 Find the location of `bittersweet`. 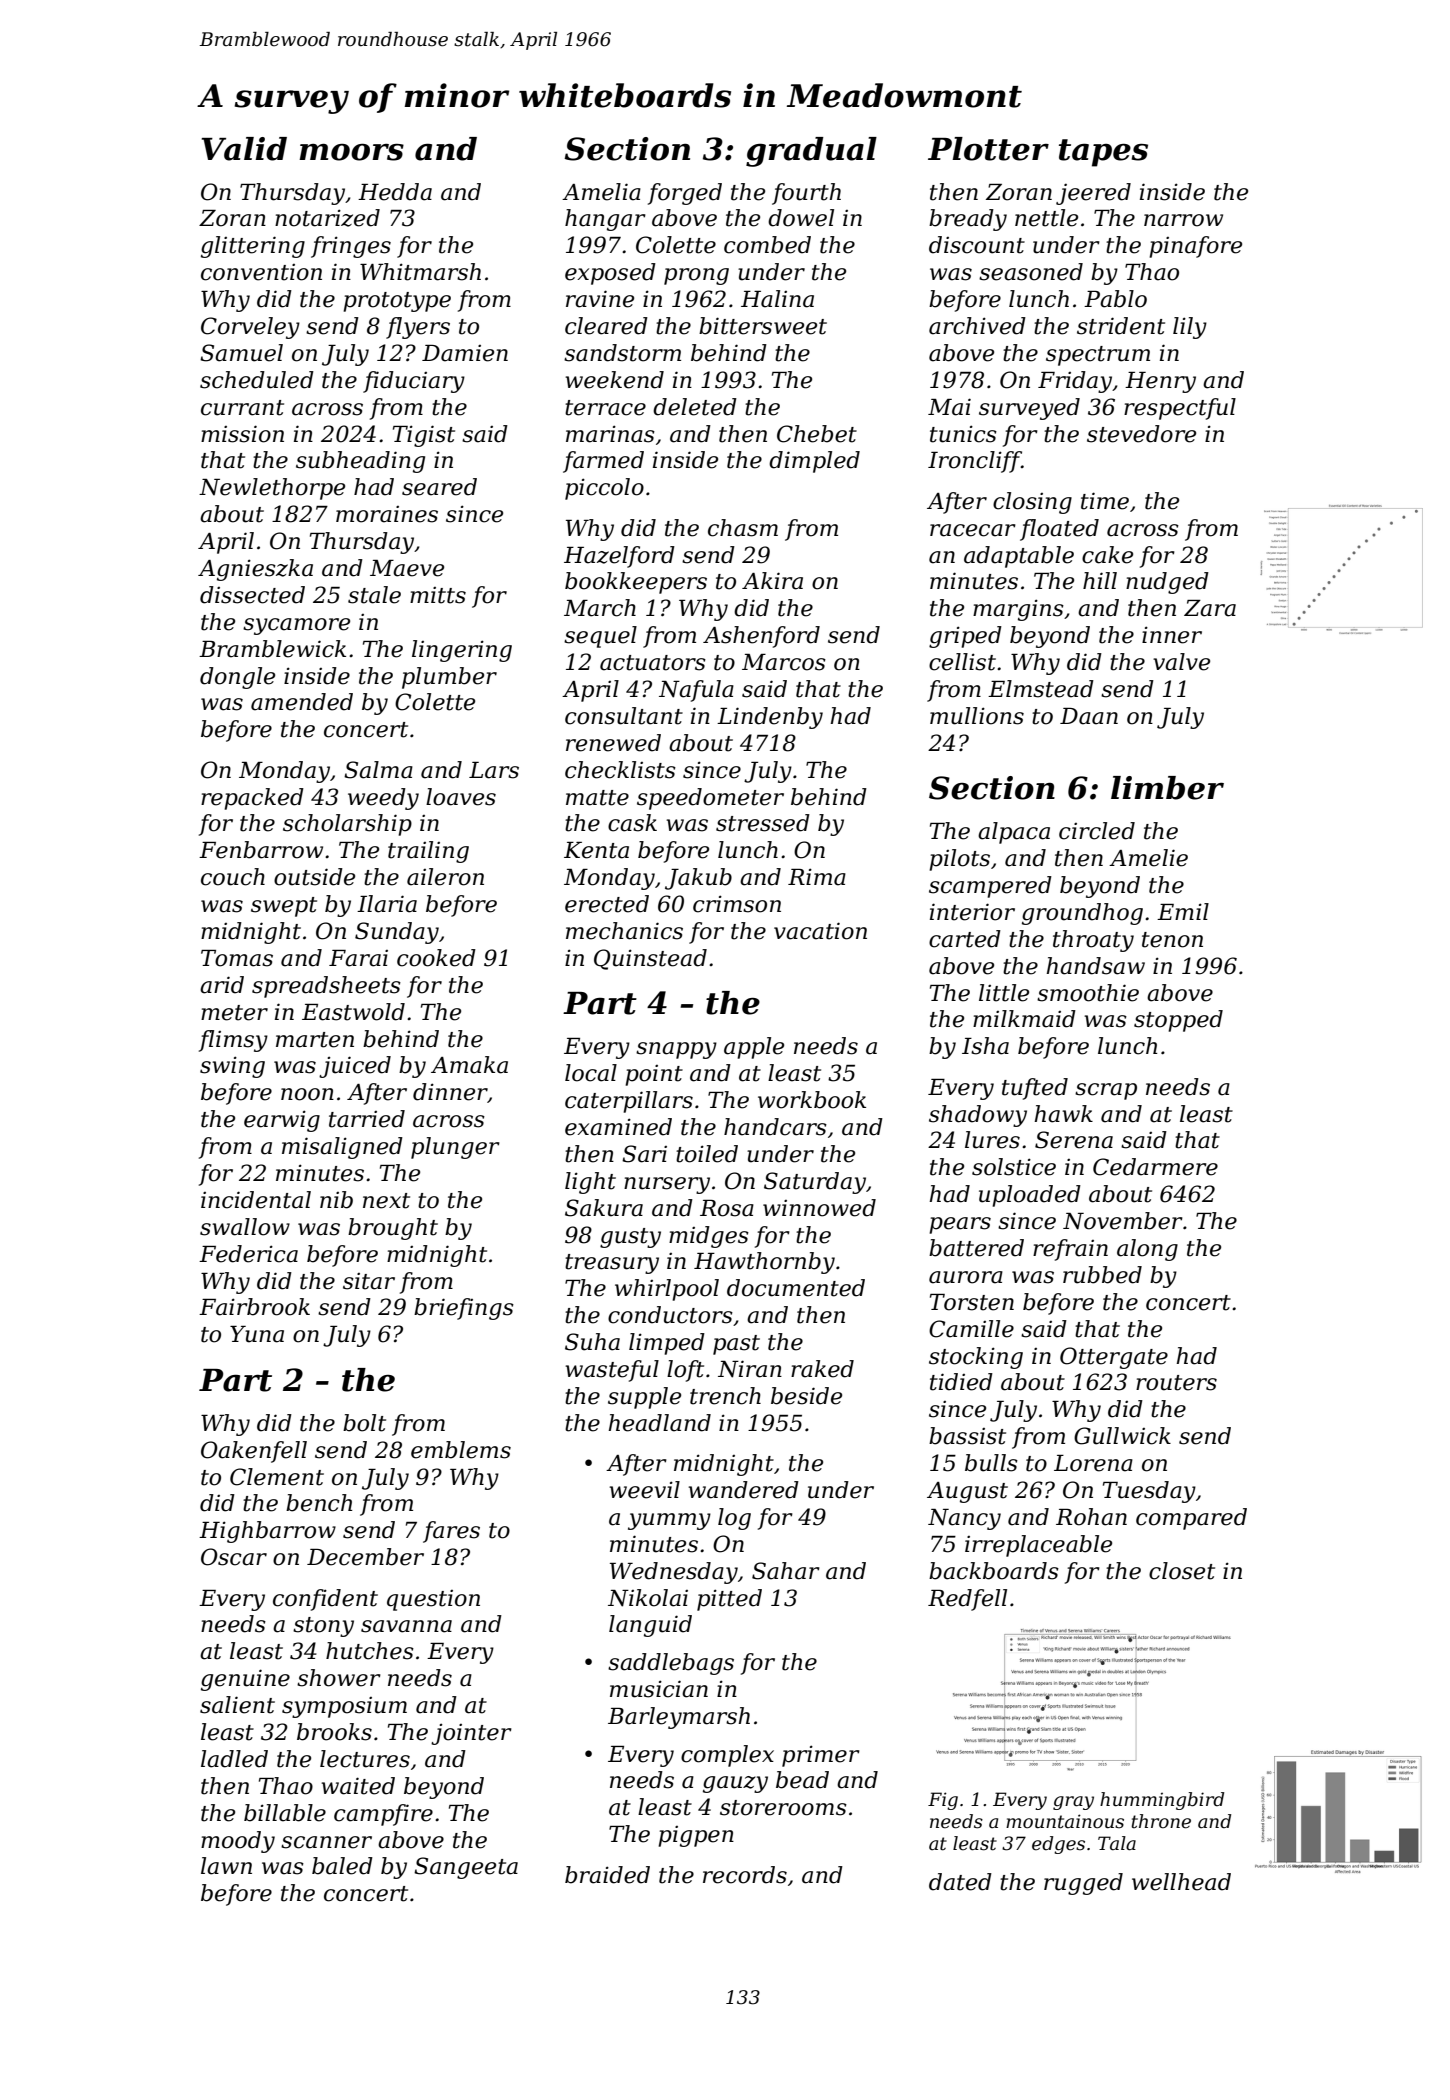

bittersweet is located at coordinates (763, 326).
